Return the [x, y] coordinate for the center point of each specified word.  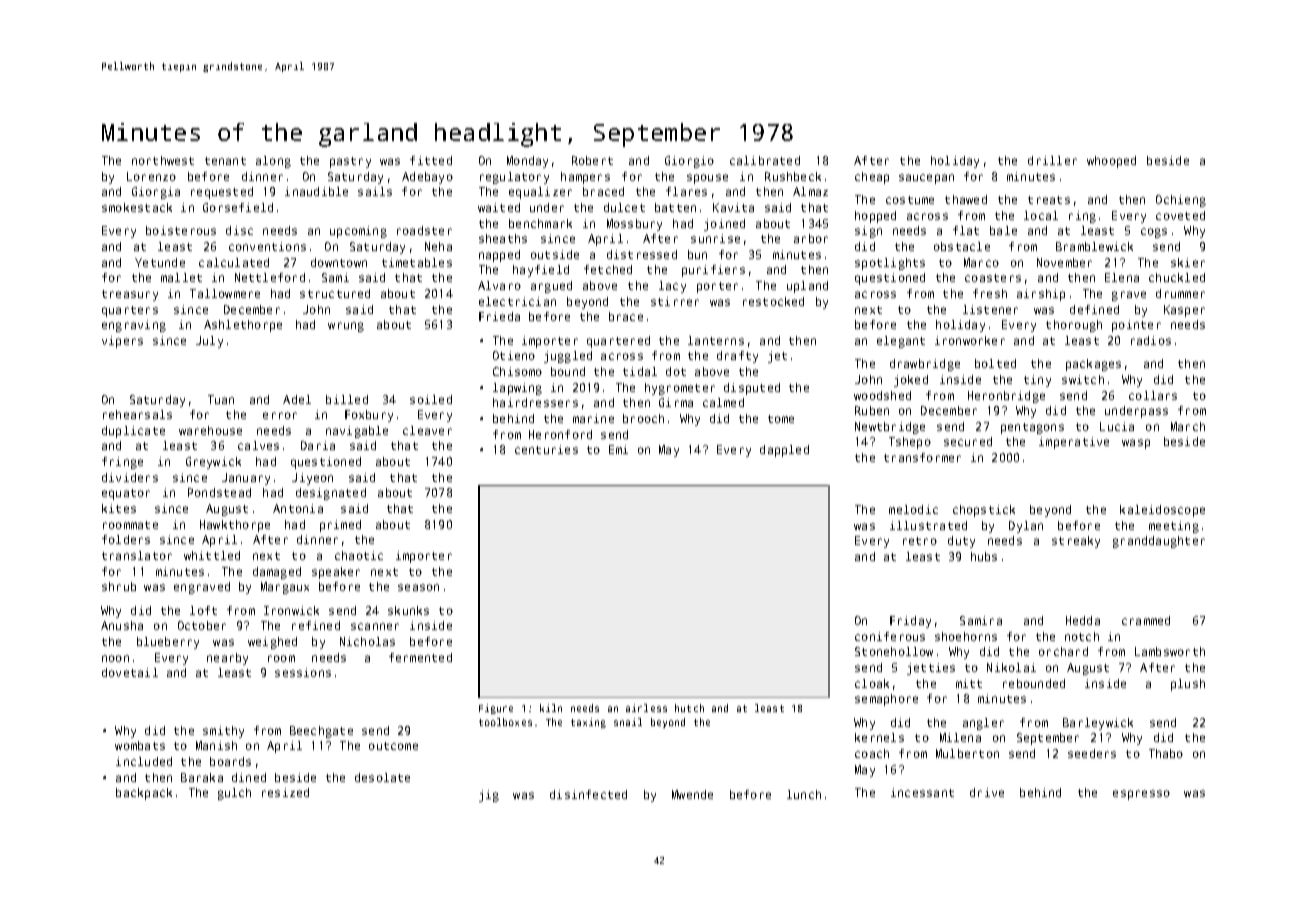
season [418, 587]
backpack [144, 794]
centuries [546, 449]
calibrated [765, 160]
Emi [618, 449]
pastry [350, 162]
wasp [1136, 444]
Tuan [221, 399]
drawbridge [925, 365]
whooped [1111, 162]
